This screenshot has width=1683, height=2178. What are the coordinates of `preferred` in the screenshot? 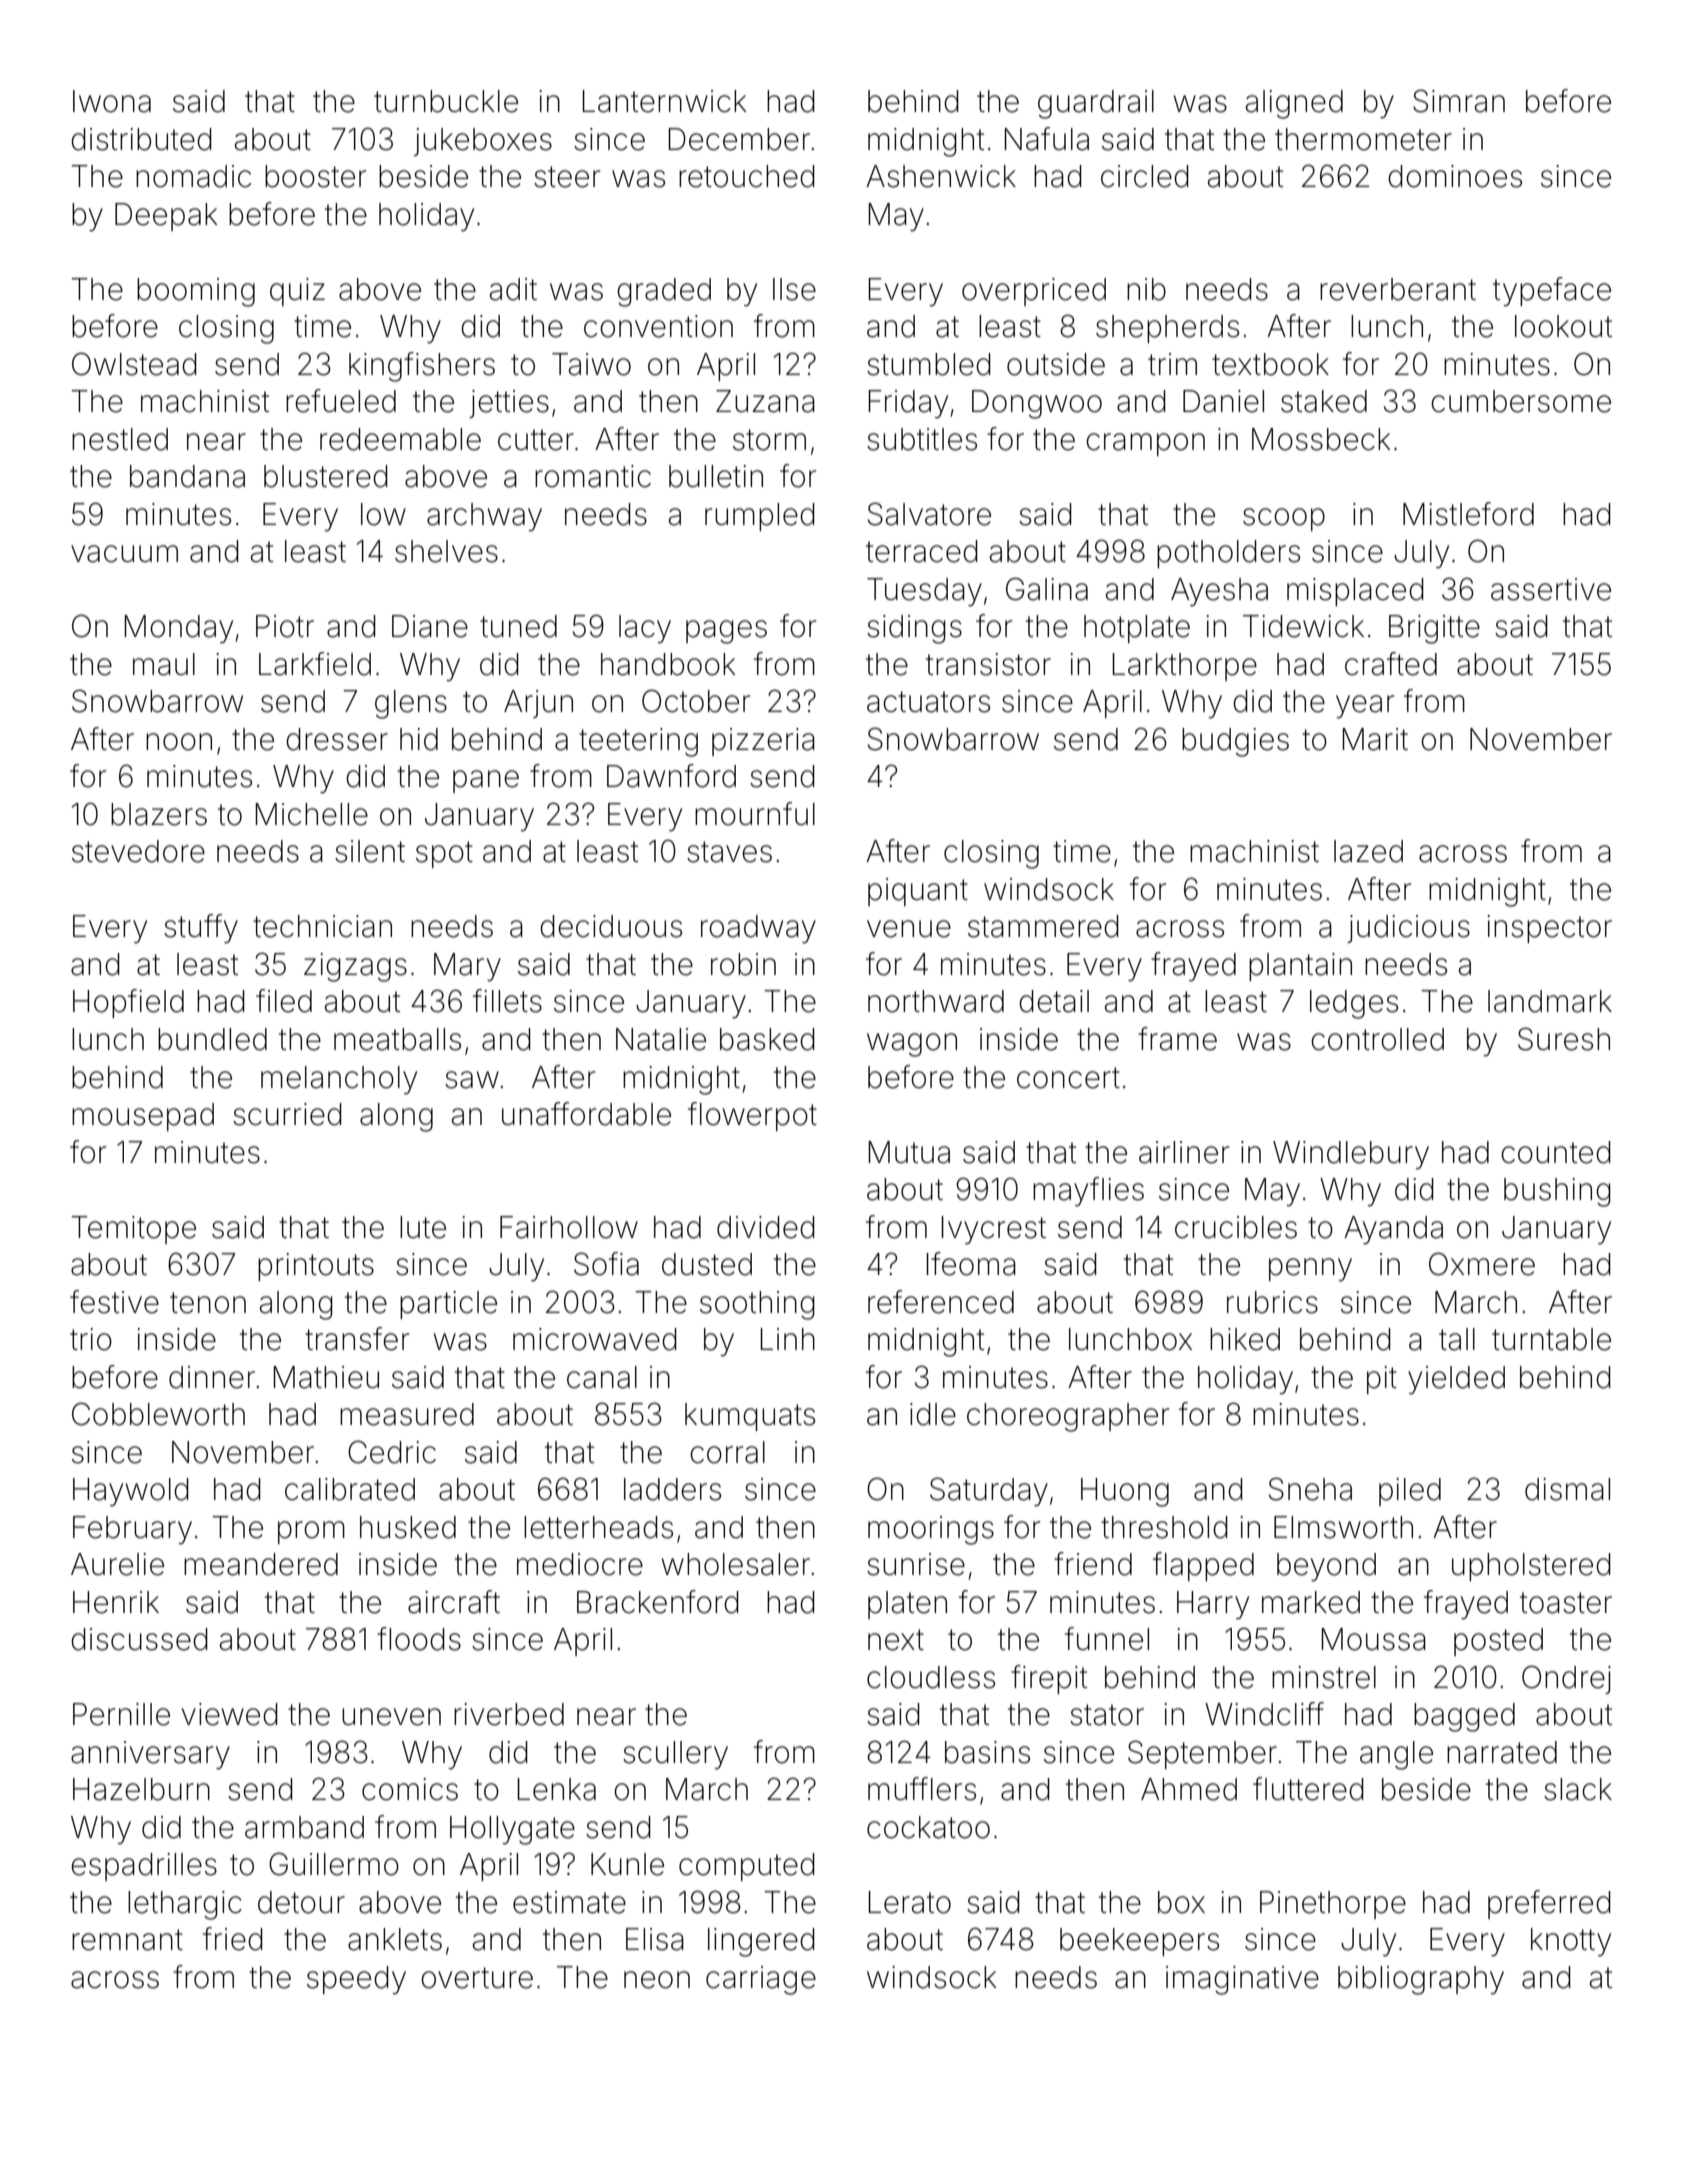 It's located at (1549, 1904).
